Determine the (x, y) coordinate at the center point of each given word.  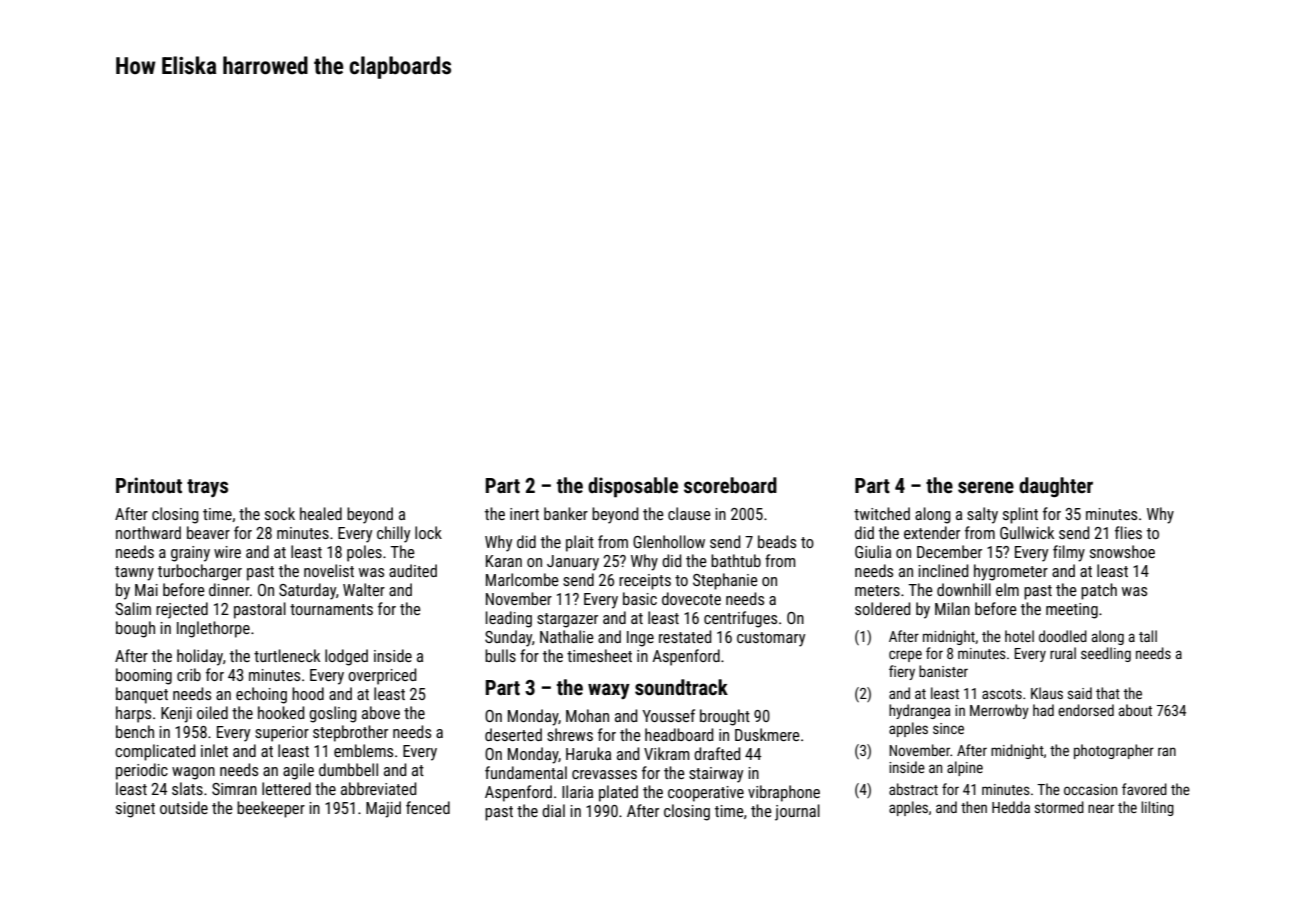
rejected (182, 610)
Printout (149, 485)
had (1043, 710)
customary (771, 639)
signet (135, 810)
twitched (882, 513)
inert (524, 514)
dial (553, 810)
